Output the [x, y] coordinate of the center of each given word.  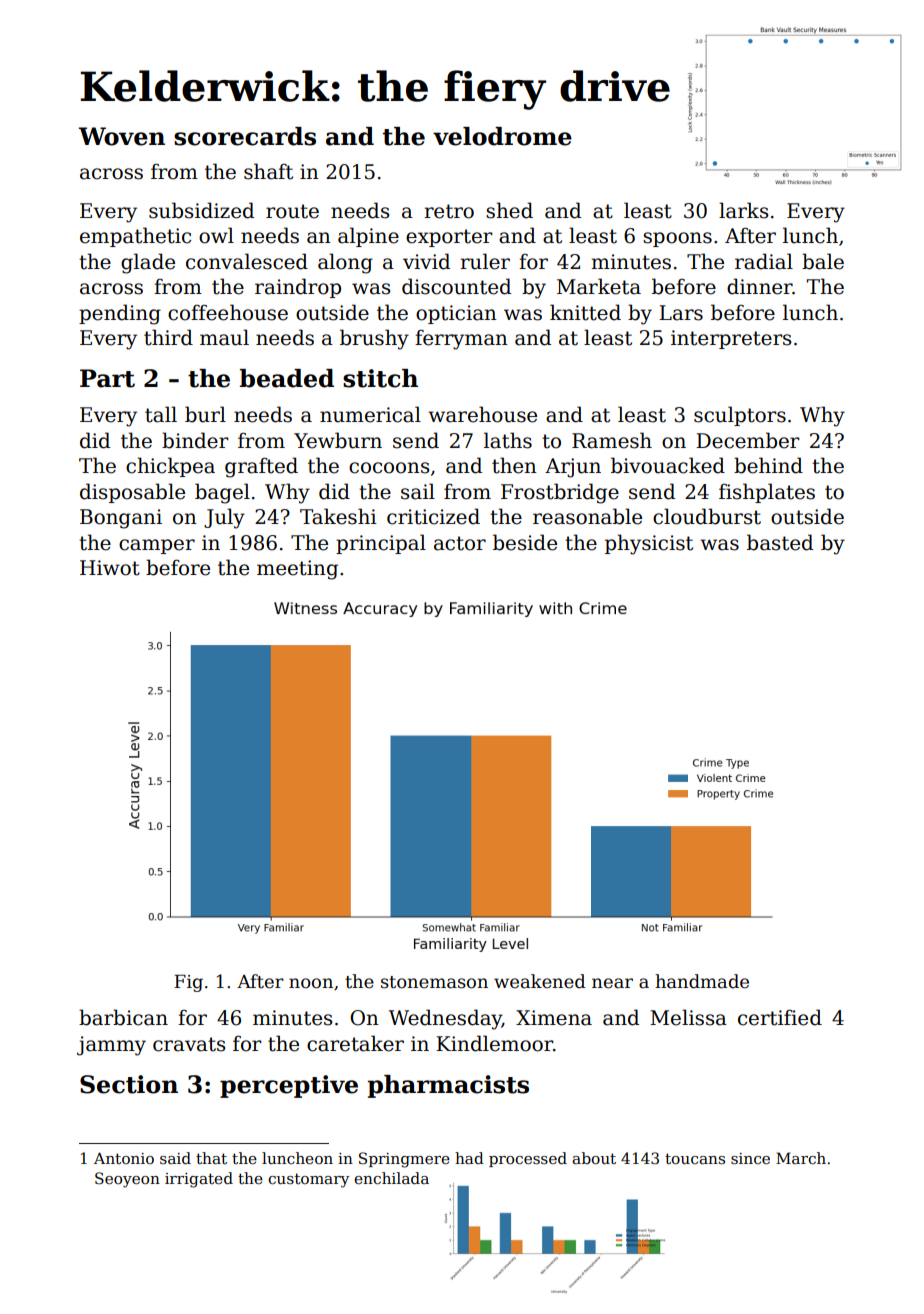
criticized [433, 516]
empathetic [135, 237]
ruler [485, 261]
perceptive [289, 1086]
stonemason [434, 982]
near [612, 983]
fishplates [767, 493]
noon [311, 983]
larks [744, 210]
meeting [297, 570]
